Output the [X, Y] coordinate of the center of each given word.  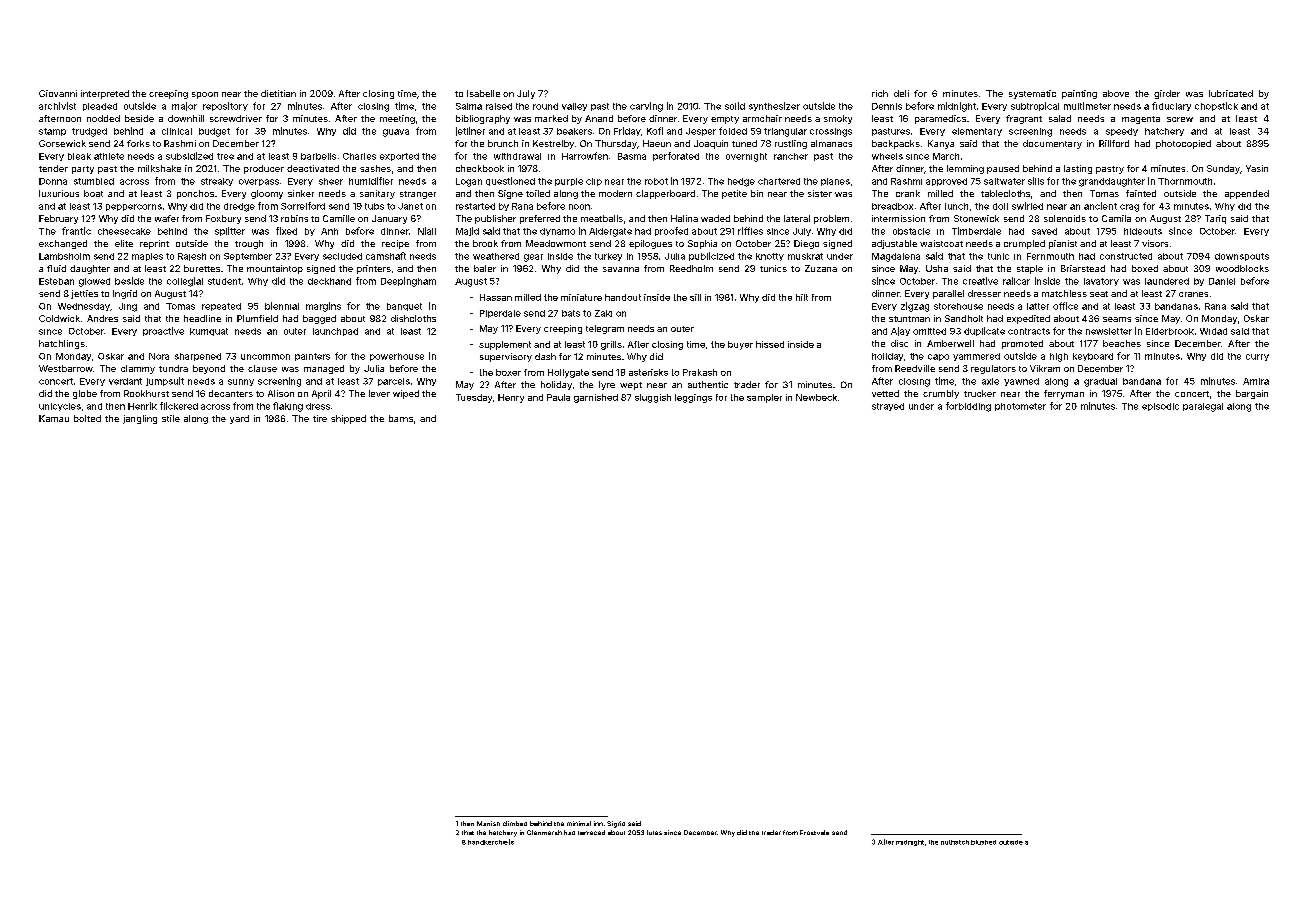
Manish [488, 823]
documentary [1052, 144]
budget [214, 132]
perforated [676, 156]
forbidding [968, 407]
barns [401, 418]
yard [239, 419]
